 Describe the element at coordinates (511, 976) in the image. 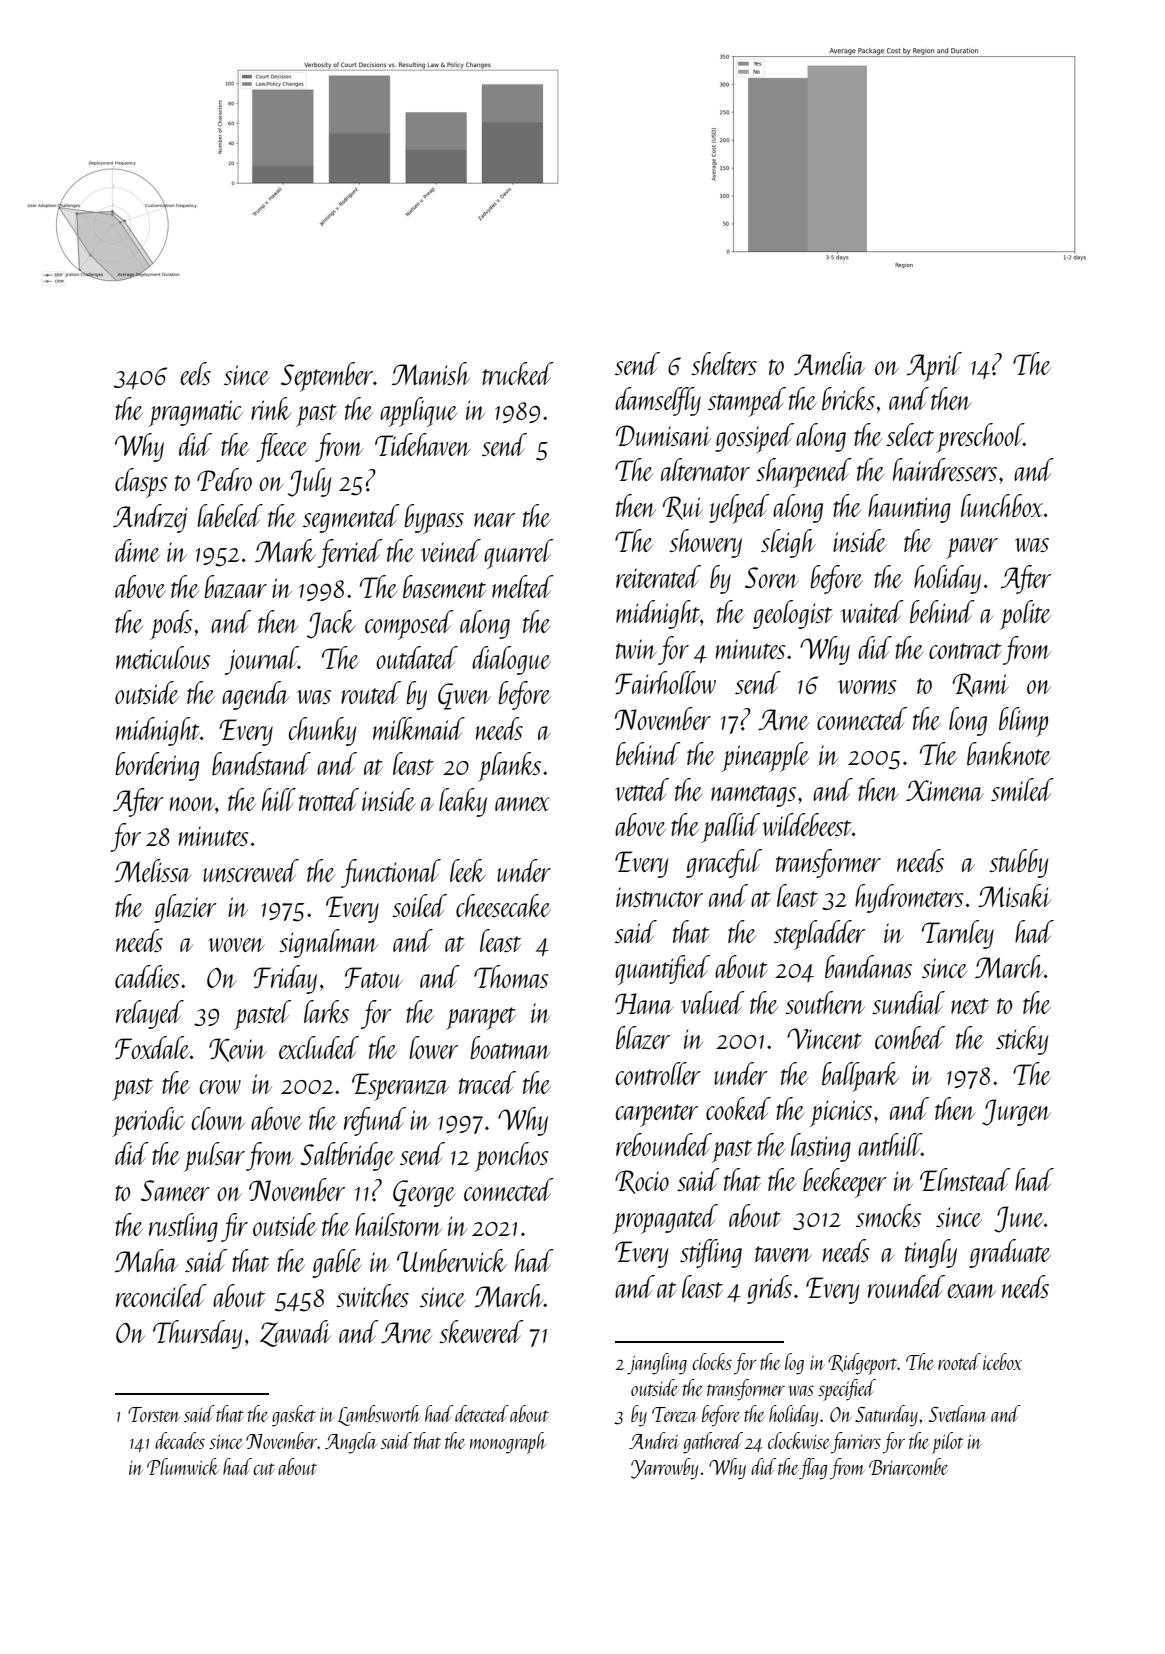

I see `Thomas` at that location.
